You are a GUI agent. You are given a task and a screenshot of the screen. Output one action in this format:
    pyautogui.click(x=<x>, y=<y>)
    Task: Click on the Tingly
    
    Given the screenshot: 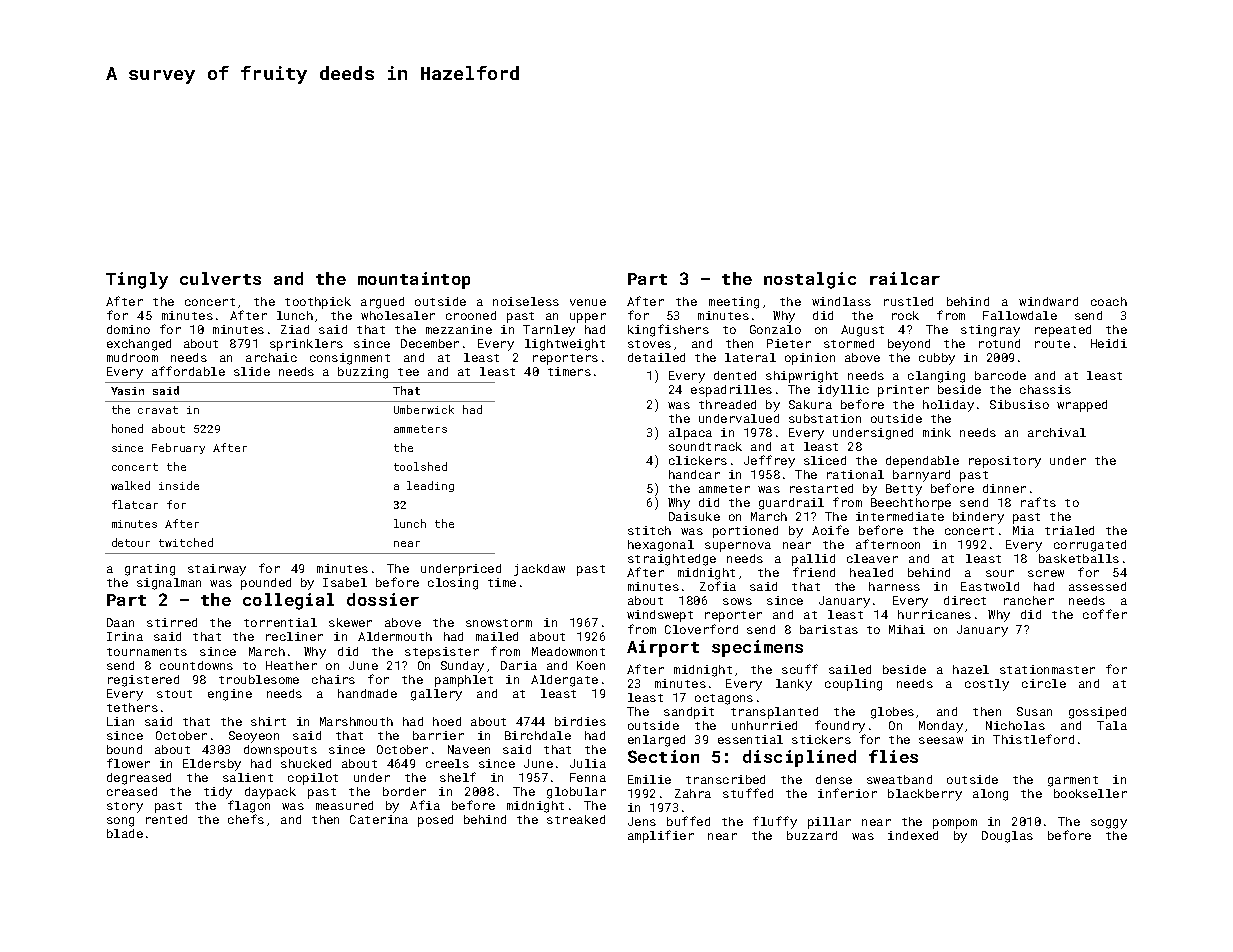 What is the action you would take?
    pyautogui.click(x=137, y=280)
